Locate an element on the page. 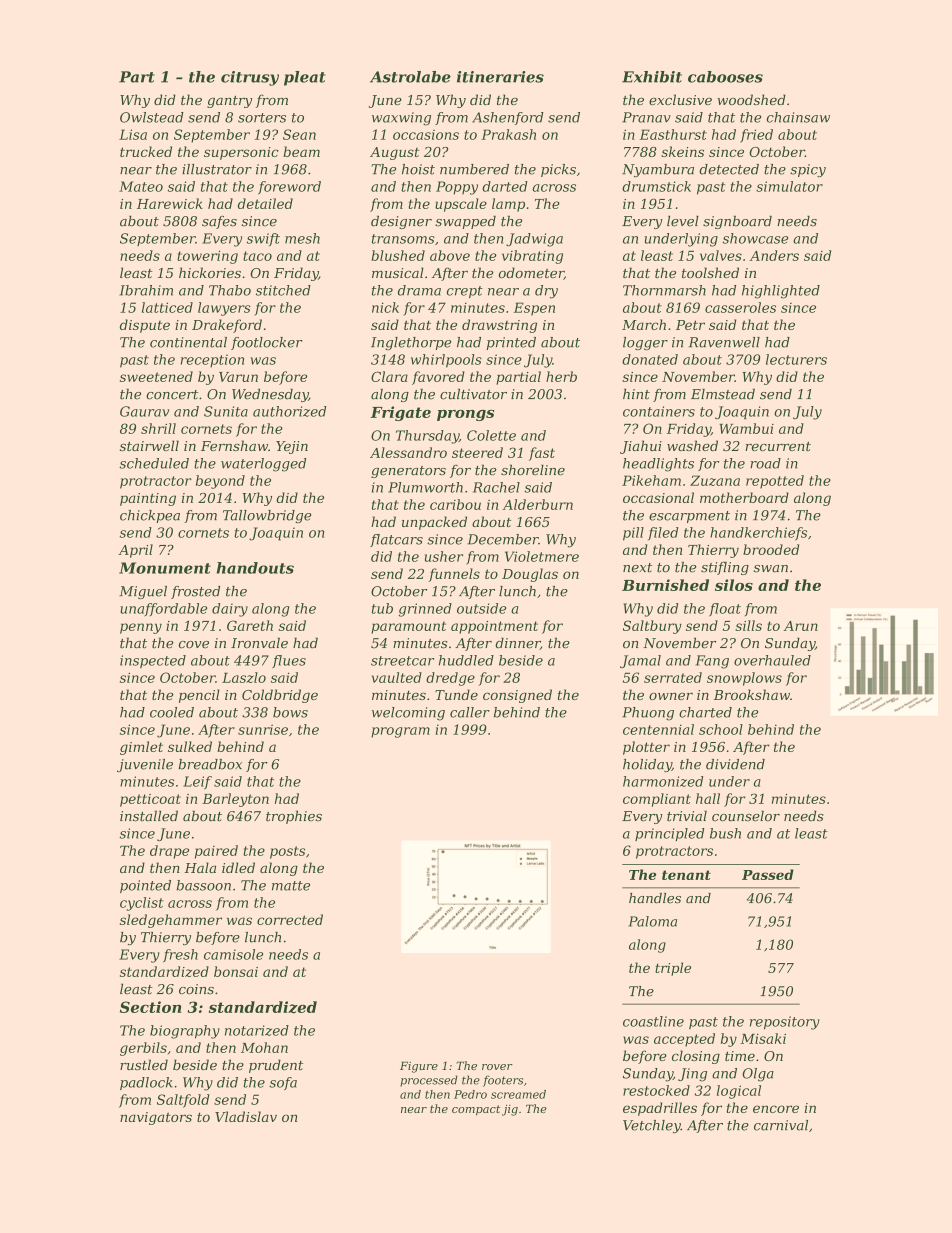 This document has height=1233, width=952. citrusy is located at coordinates (250, 78).
